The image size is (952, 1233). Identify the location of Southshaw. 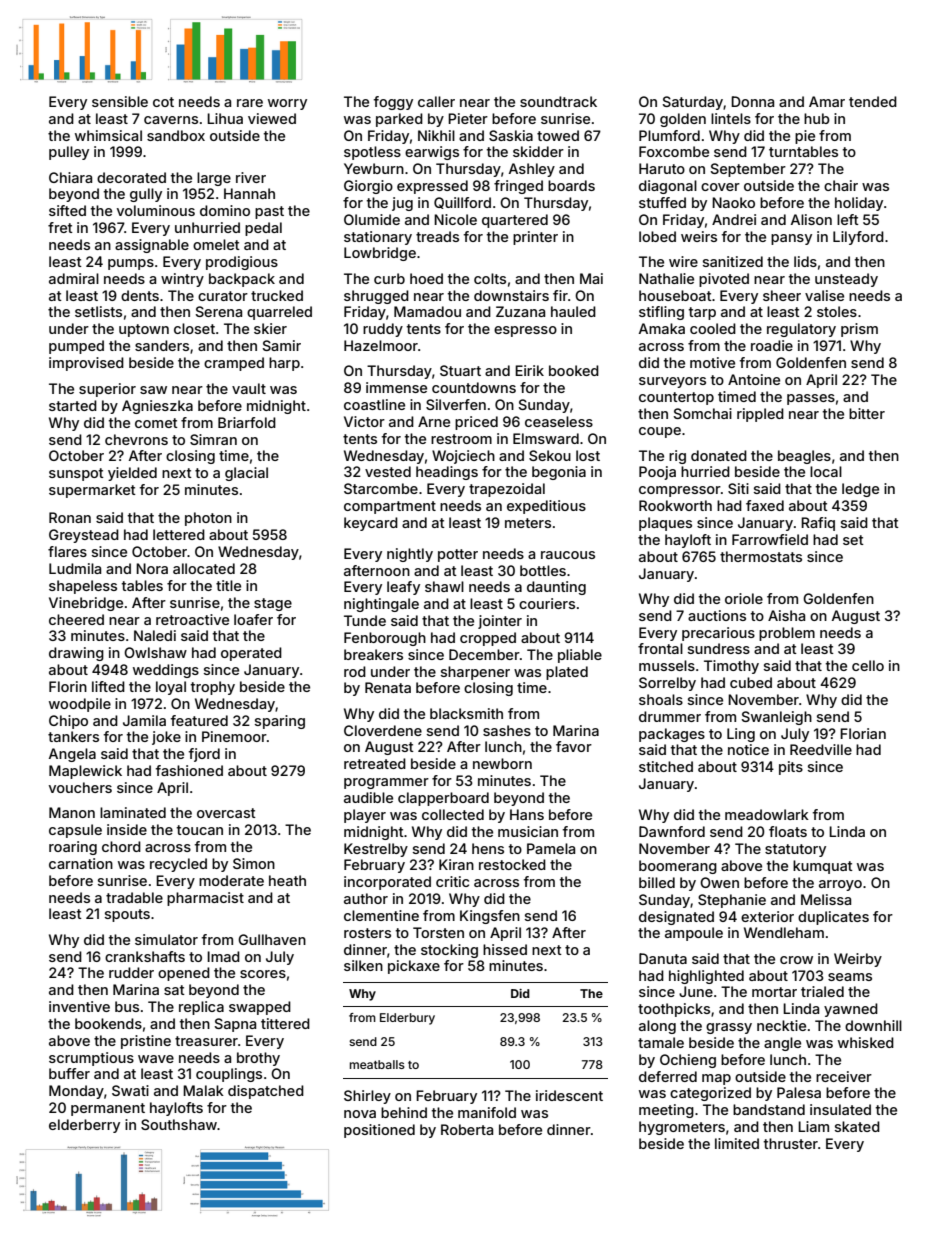
(179, 1124).
